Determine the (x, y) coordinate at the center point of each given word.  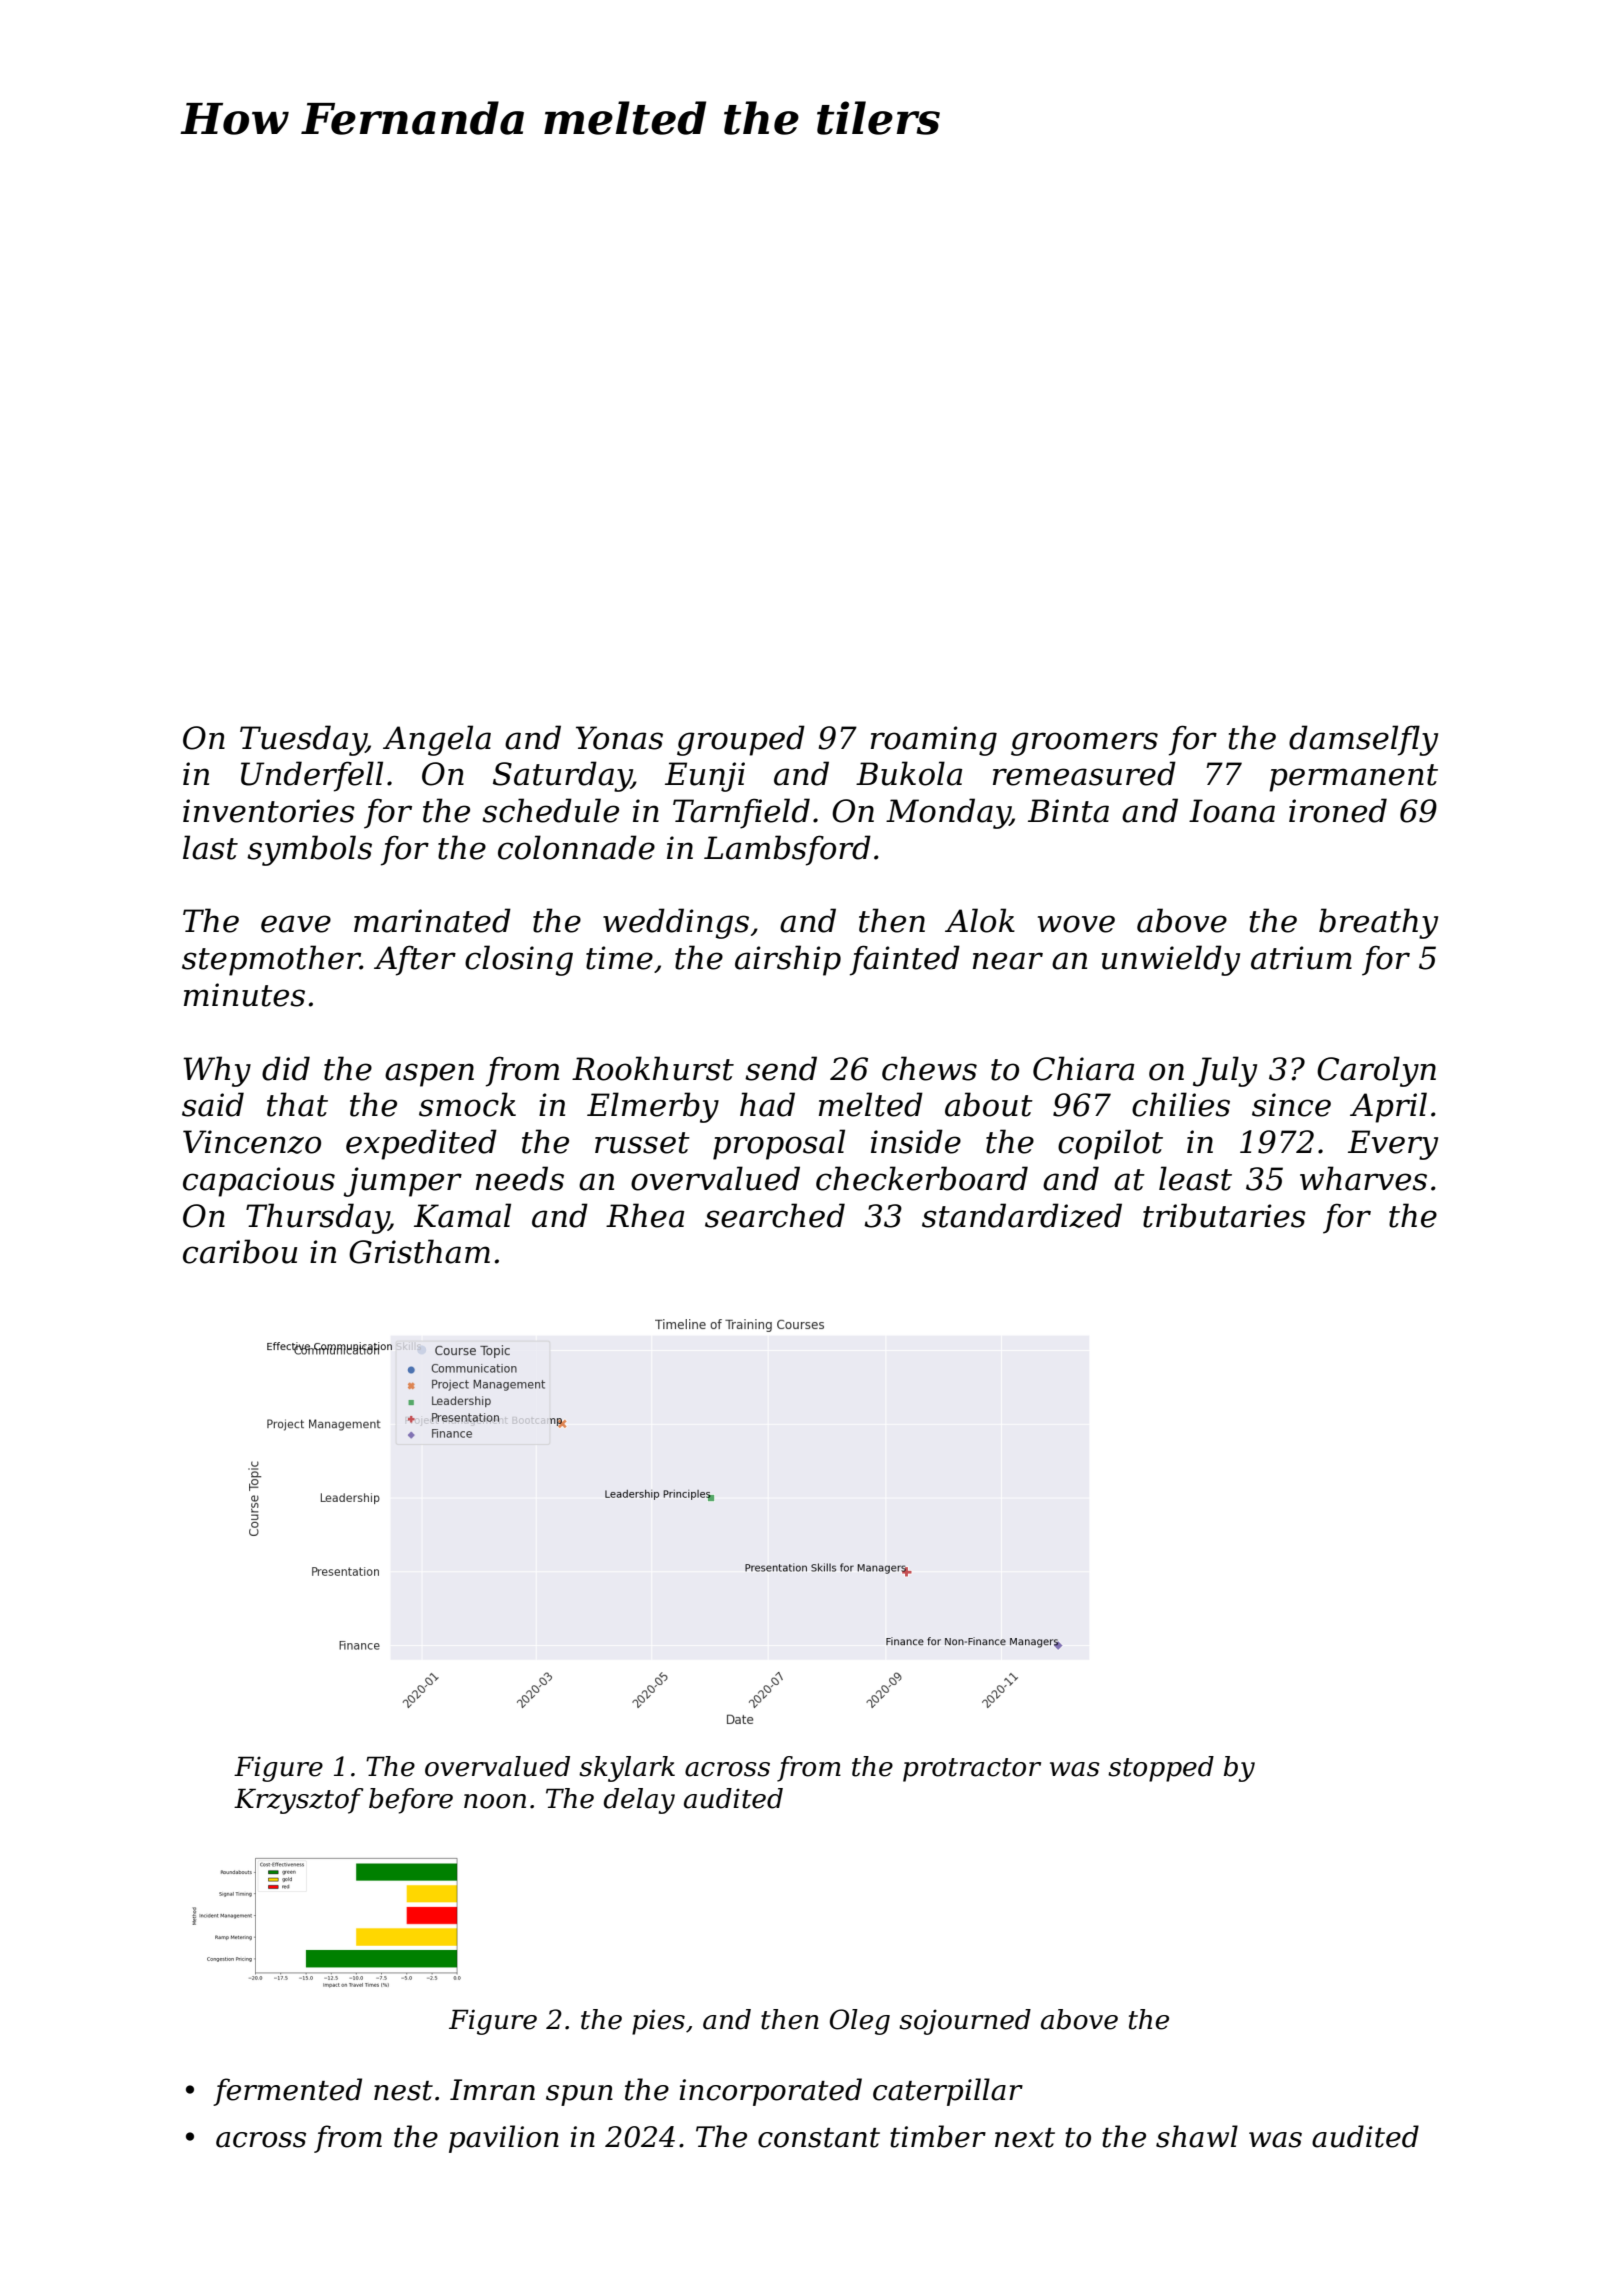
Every (1393, 1145)
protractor (972, 1770)
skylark (627, 1769)
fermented (287, 2092)
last (210, 847)
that (297, 1104)
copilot (1110, 1144)
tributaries (1224, 1215)
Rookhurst (653, 1068)
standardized (1022, 1215)
